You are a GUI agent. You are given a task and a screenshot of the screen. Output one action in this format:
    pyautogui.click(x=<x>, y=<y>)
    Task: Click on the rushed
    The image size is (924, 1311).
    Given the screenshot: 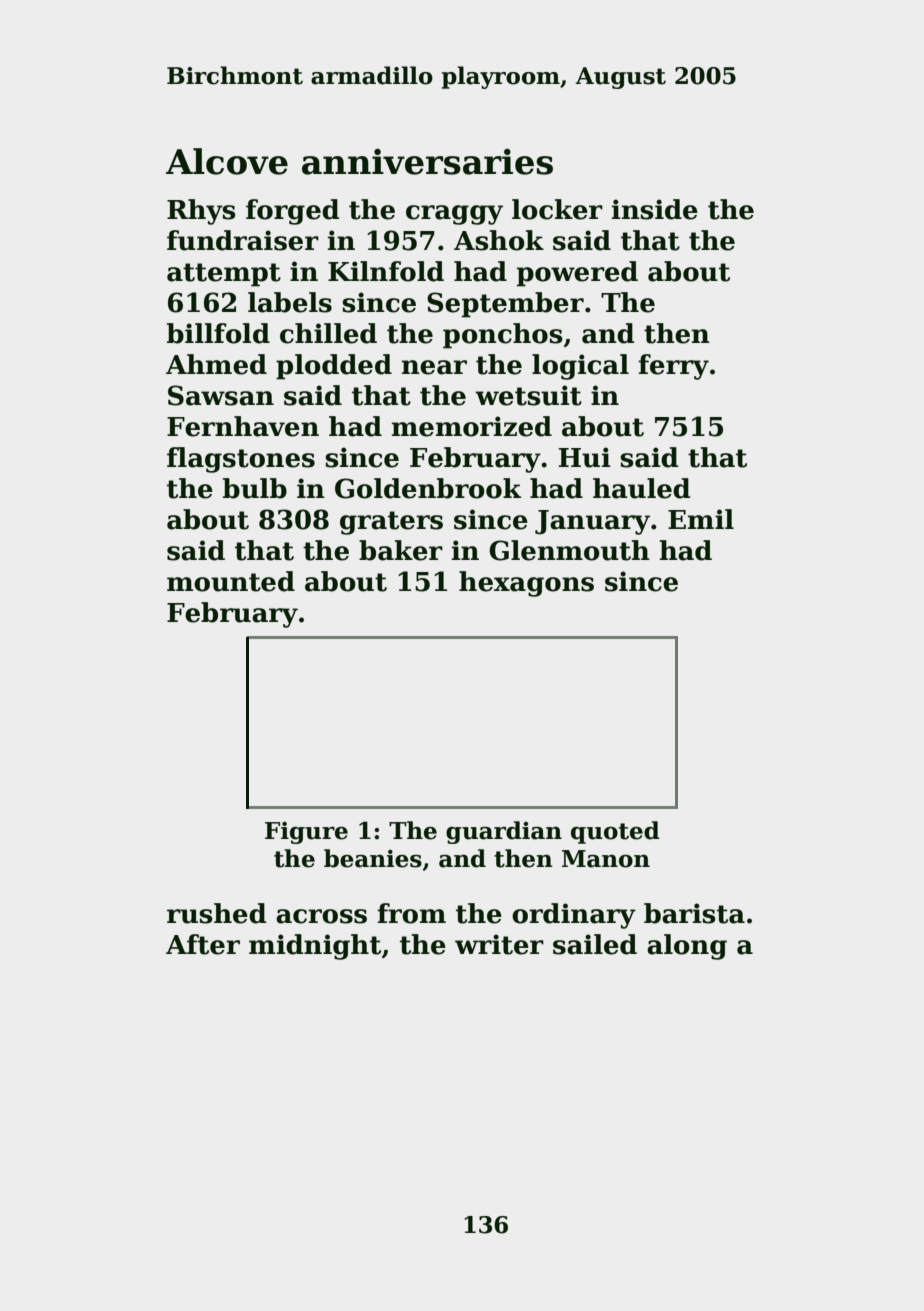 What is the action you would take?
    pyautogui.click(x=217, y=913)
